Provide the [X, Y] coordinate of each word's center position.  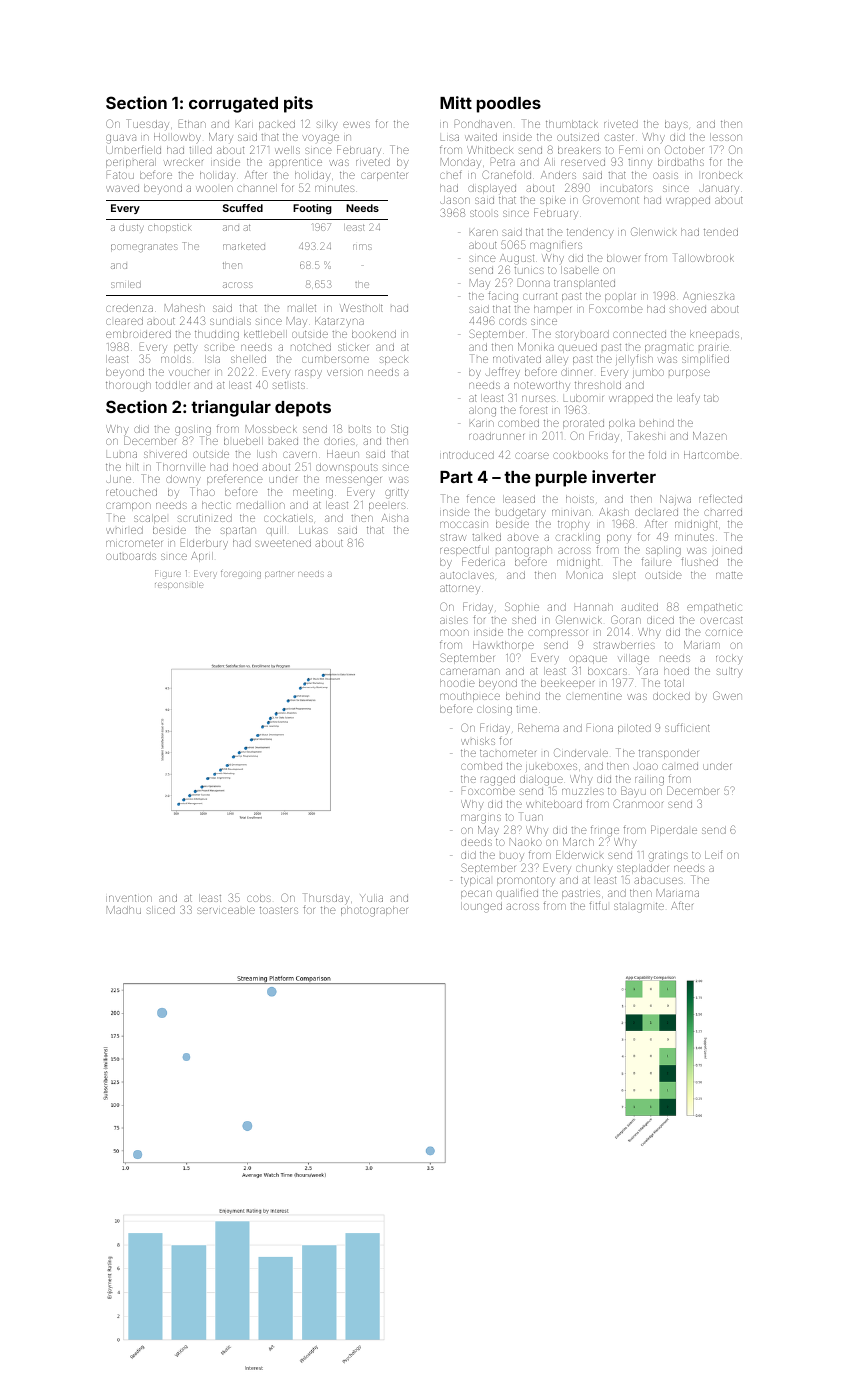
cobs [259, 898]
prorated [583, 424]
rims [362, 247]
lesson [726, 137]
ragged [498, 780]
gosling [193, 430]
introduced [467, 455]
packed [277, 125]
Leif [713, 855]
